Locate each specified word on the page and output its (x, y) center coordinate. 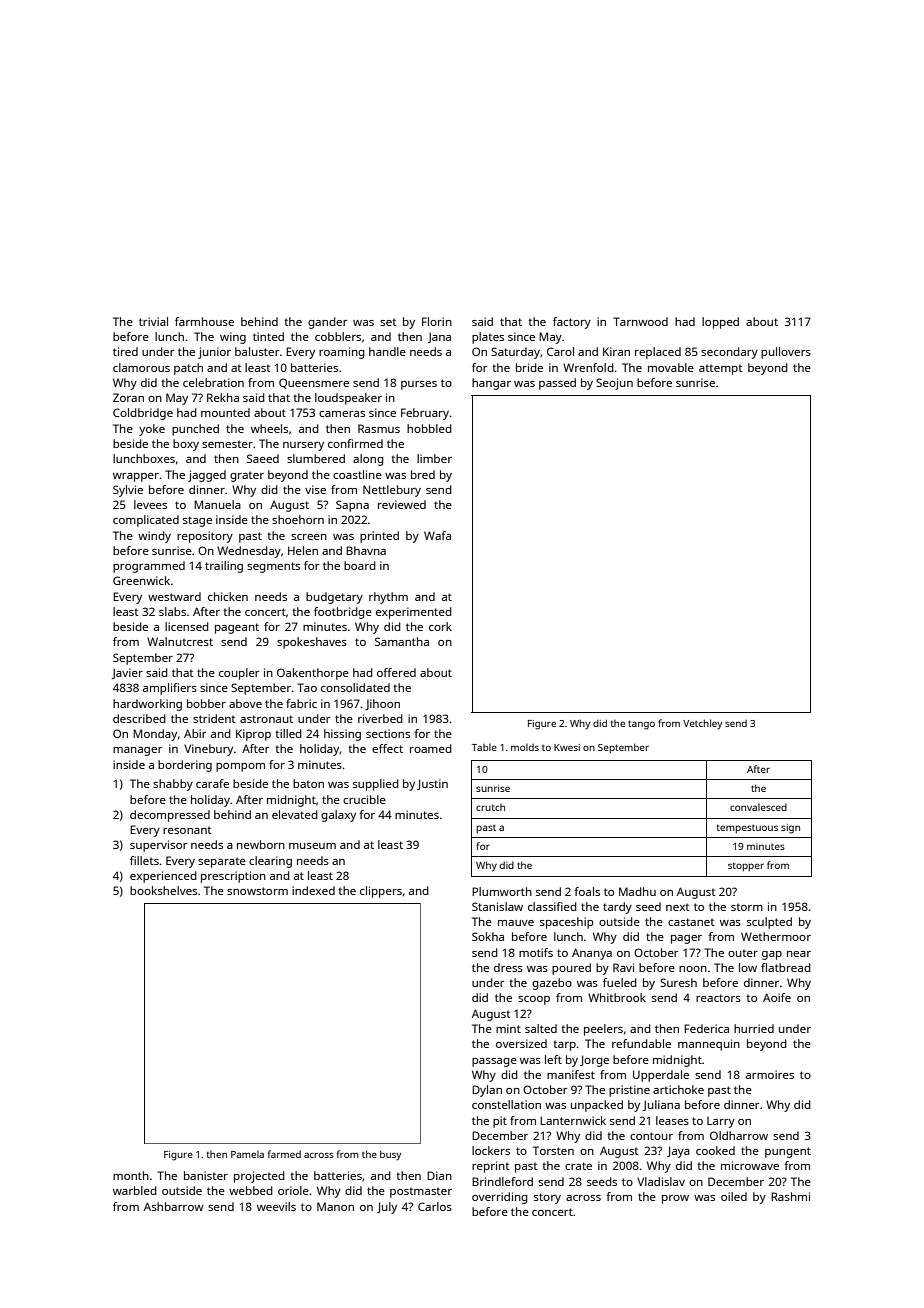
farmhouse (204, 321)
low (748, 967)
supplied (376, 785)
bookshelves (163, 890)
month (131, 1175)
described (139, 718)
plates (488, 338)
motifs (536, 952)
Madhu (637, 891)
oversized (521, 1043)
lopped (720, 323)
